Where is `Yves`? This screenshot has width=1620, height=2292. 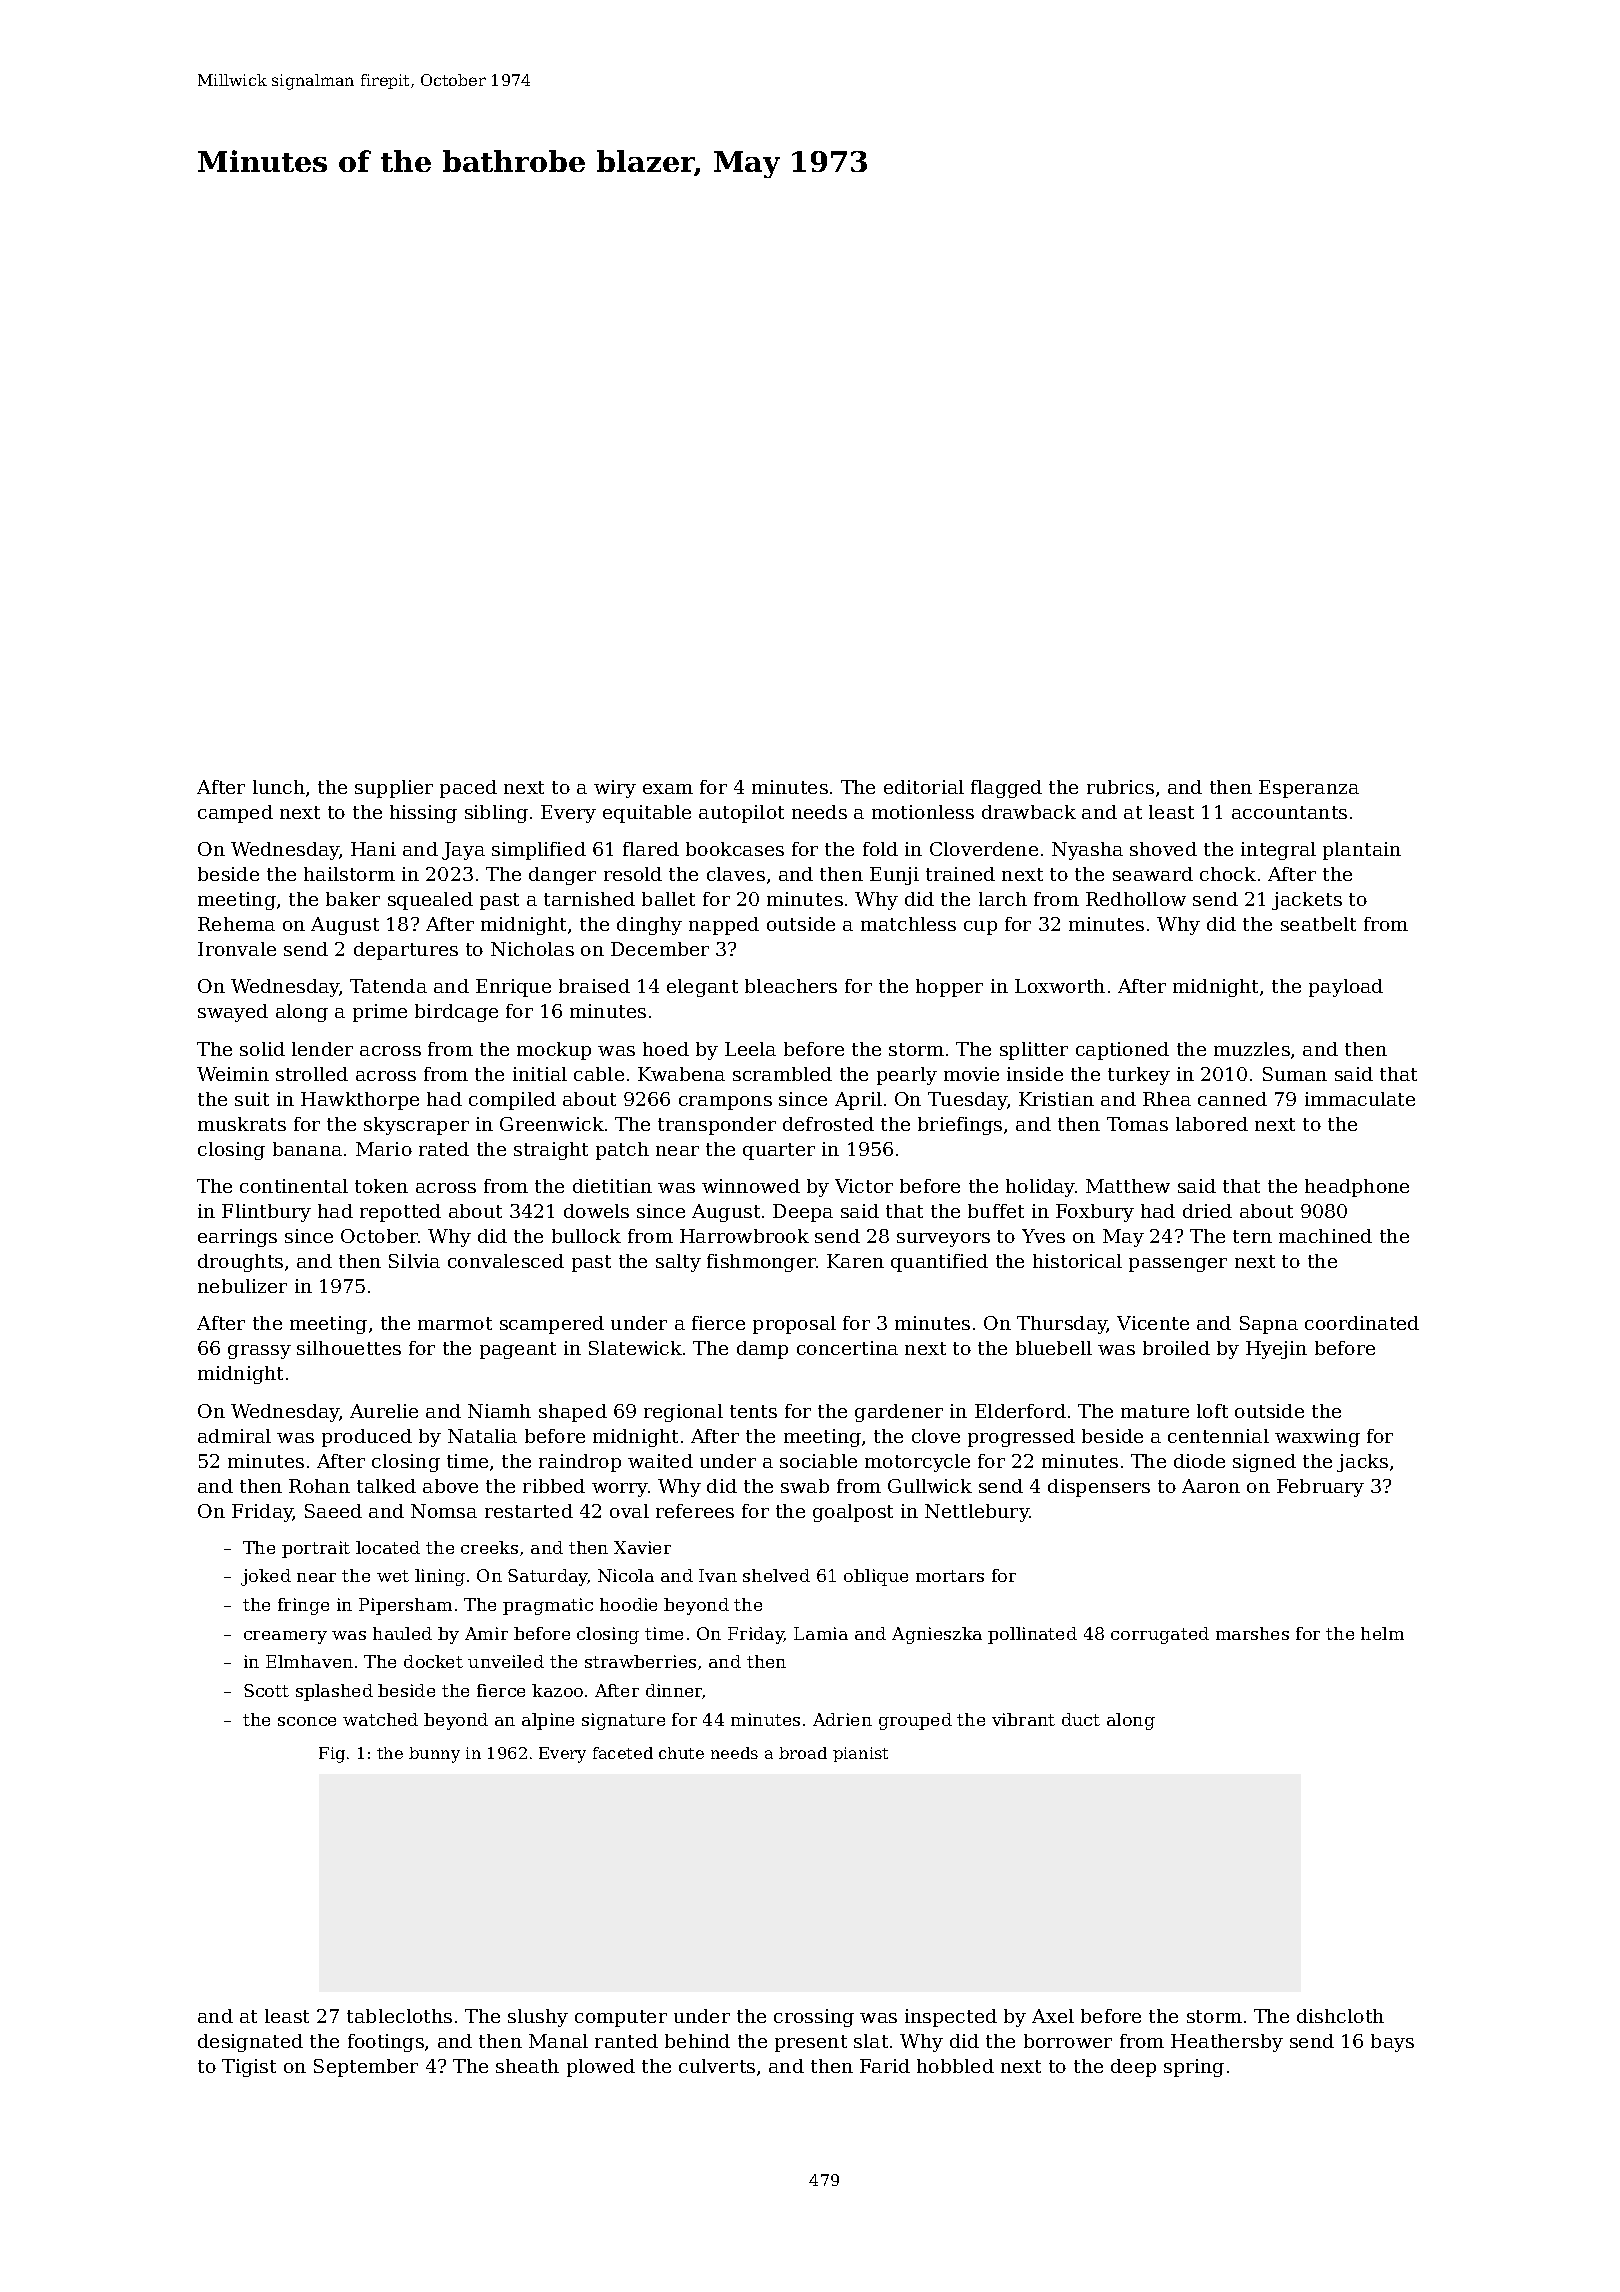
Yves is located at coordinates (1043, 1236).
